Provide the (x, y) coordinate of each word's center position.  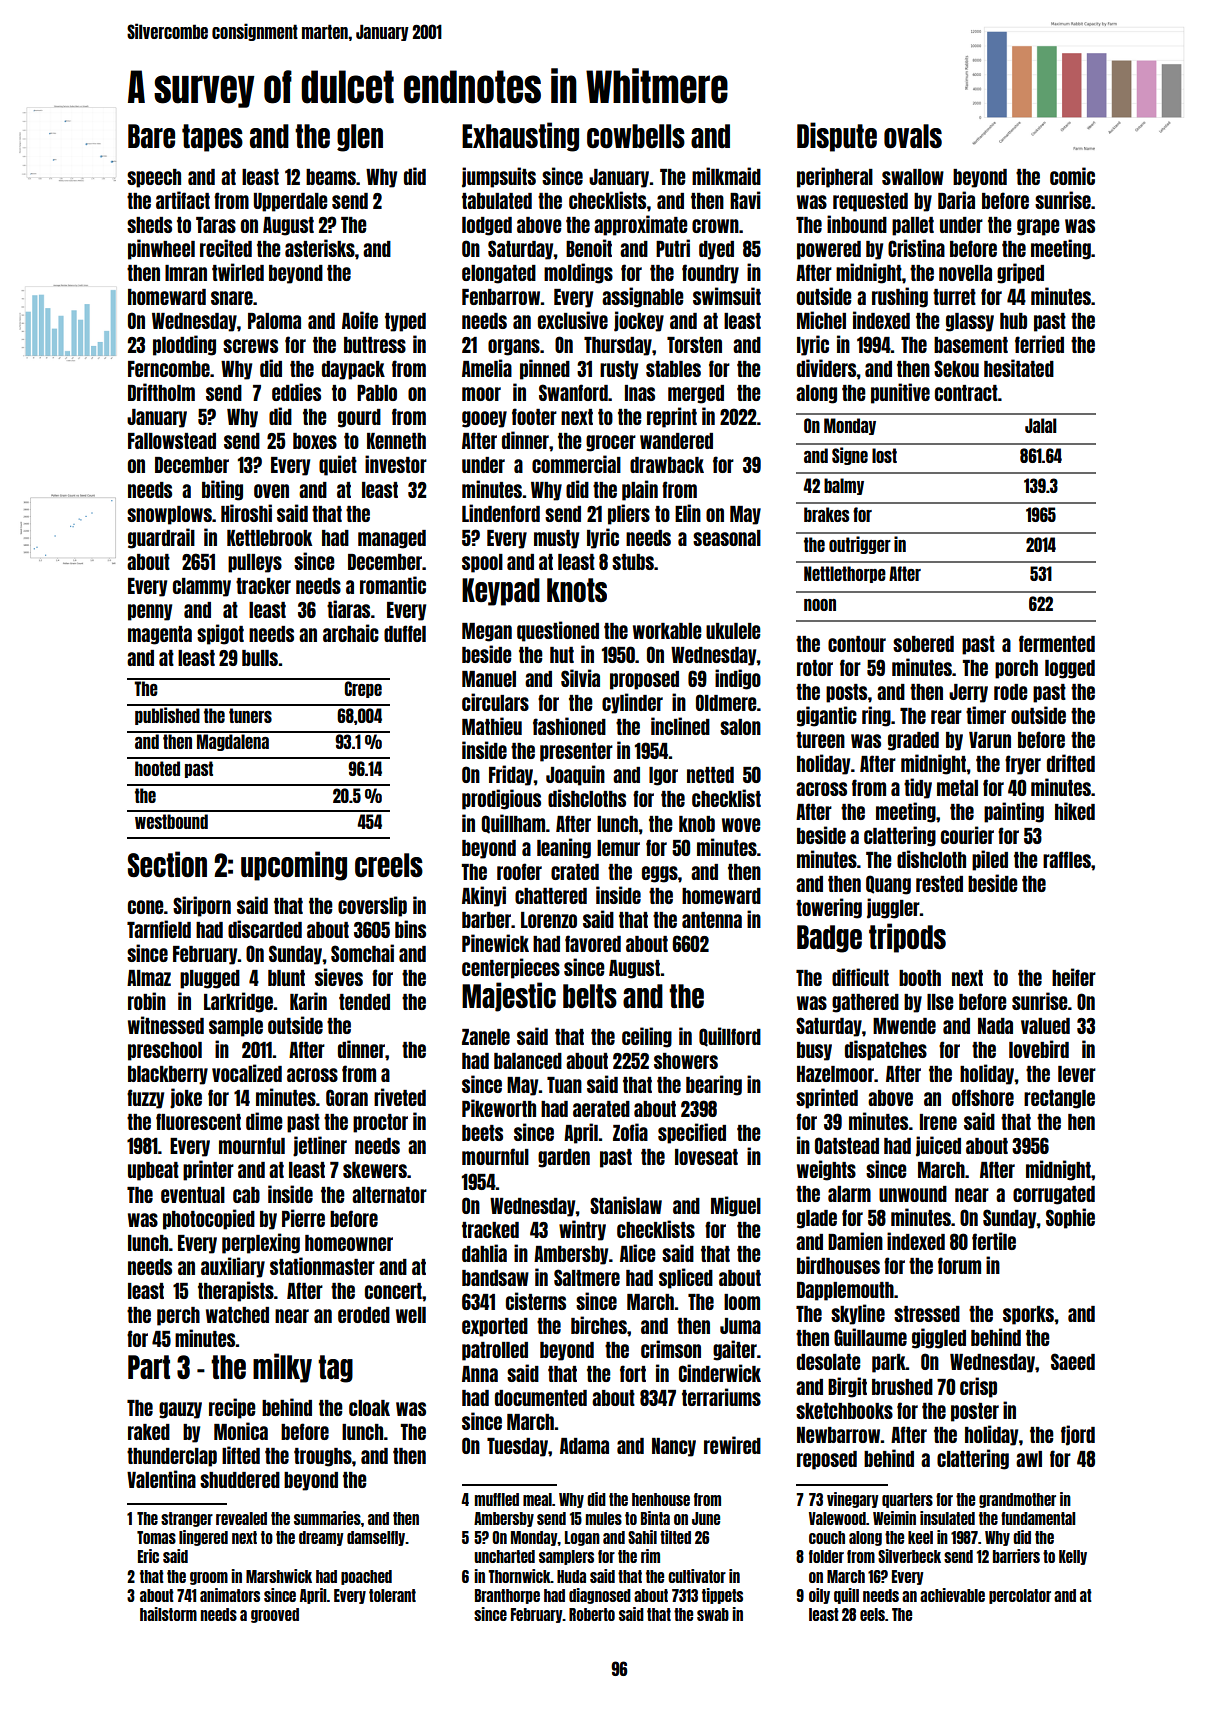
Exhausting (520, 137)
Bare (151, 136)
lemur (618, 848)
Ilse (940, 1002)
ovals (913, 136)
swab (713, 1614)
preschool (165, 1051)
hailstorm (168, 1614)
